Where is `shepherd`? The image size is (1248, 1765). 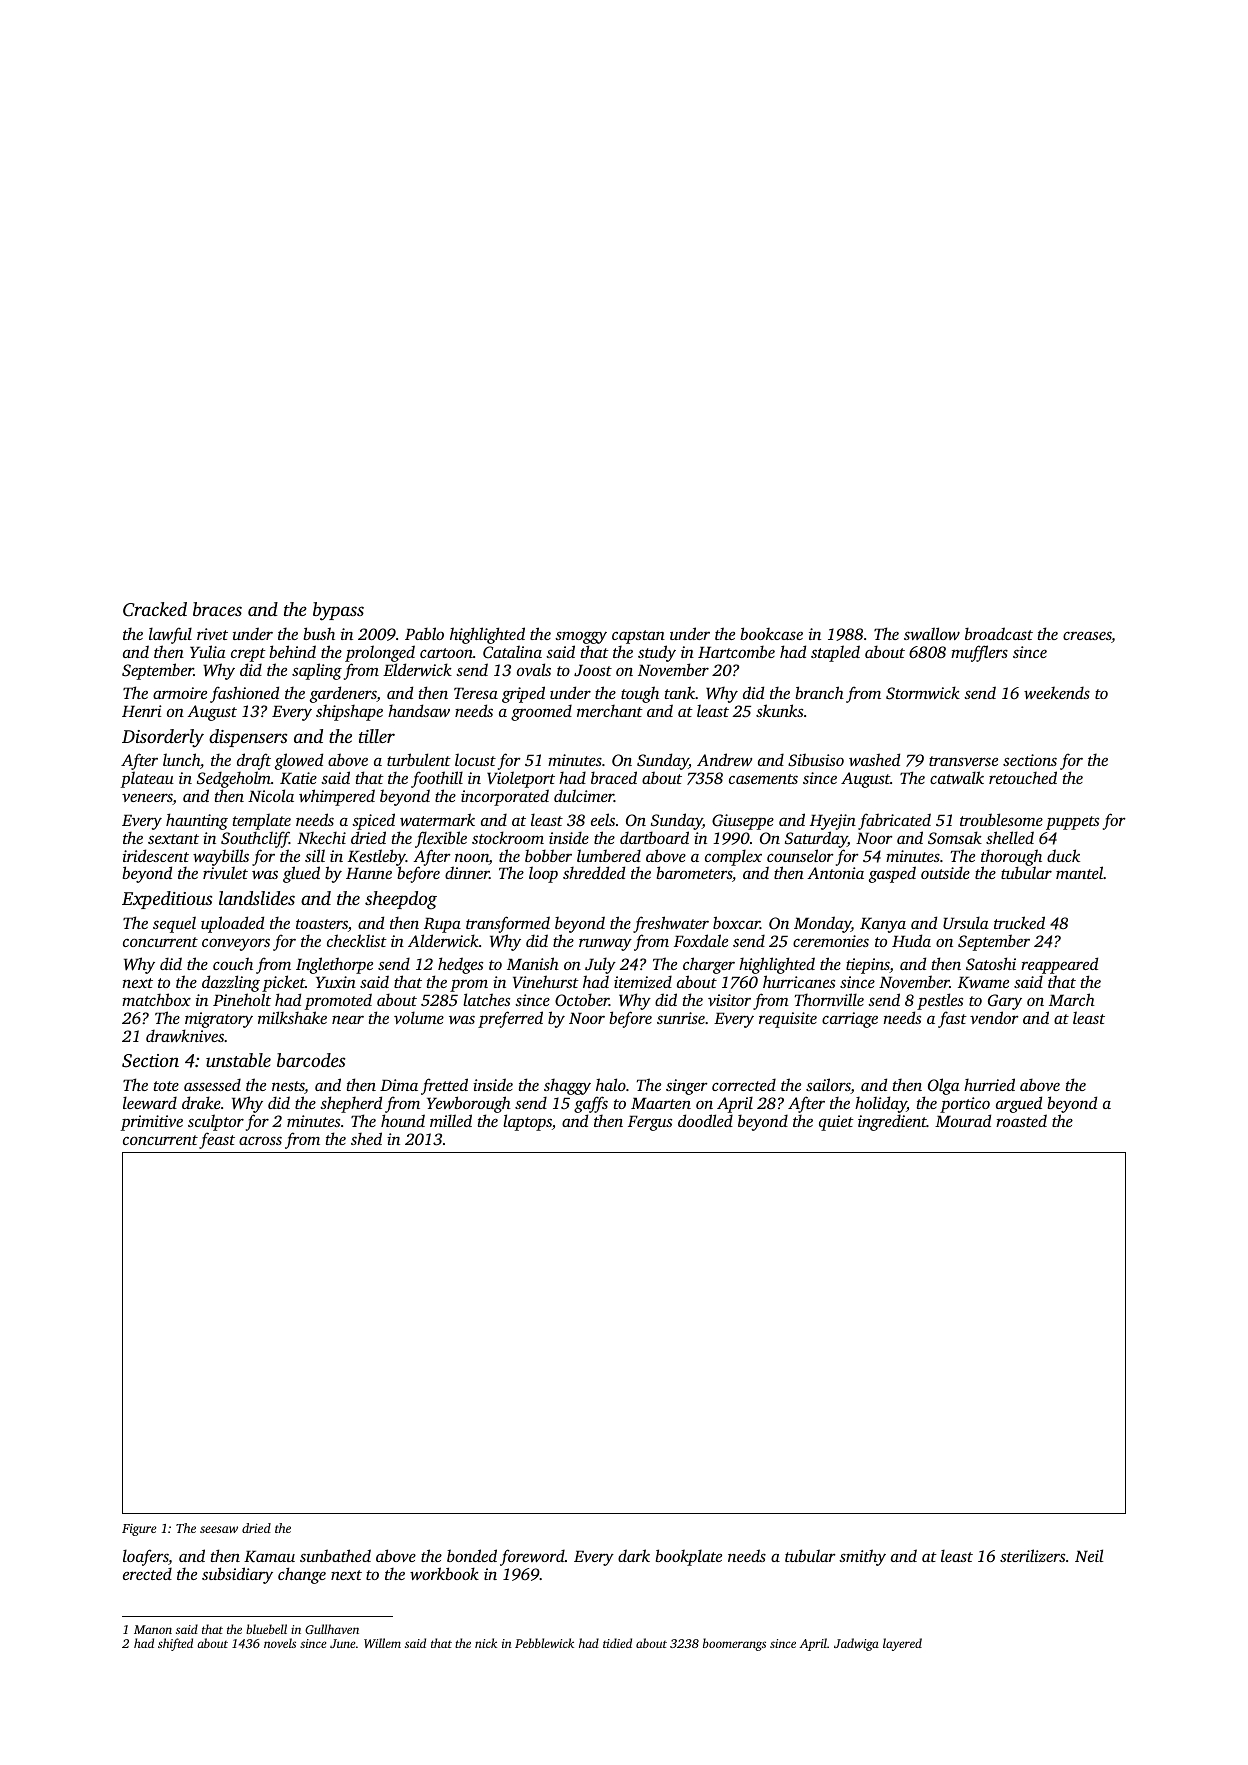 shepherd is located at coordinates (351, 1104).
